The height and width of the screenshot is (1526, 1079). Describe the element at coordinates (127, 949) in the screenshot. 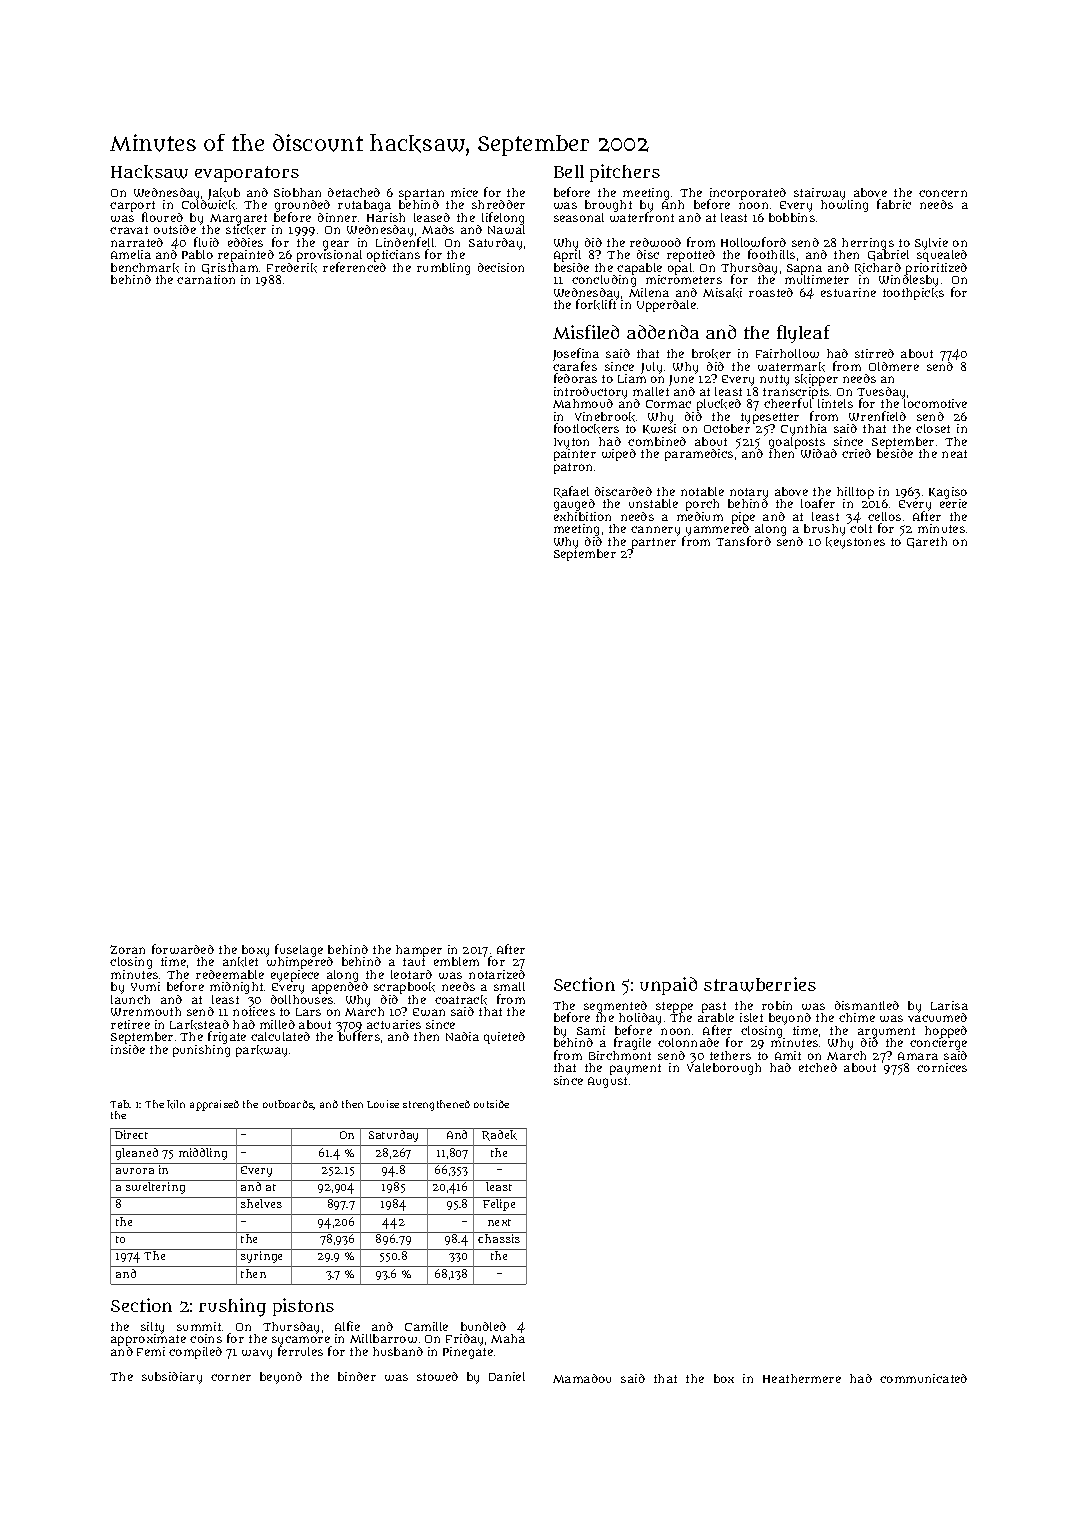

I see `Zoran` at that location.
